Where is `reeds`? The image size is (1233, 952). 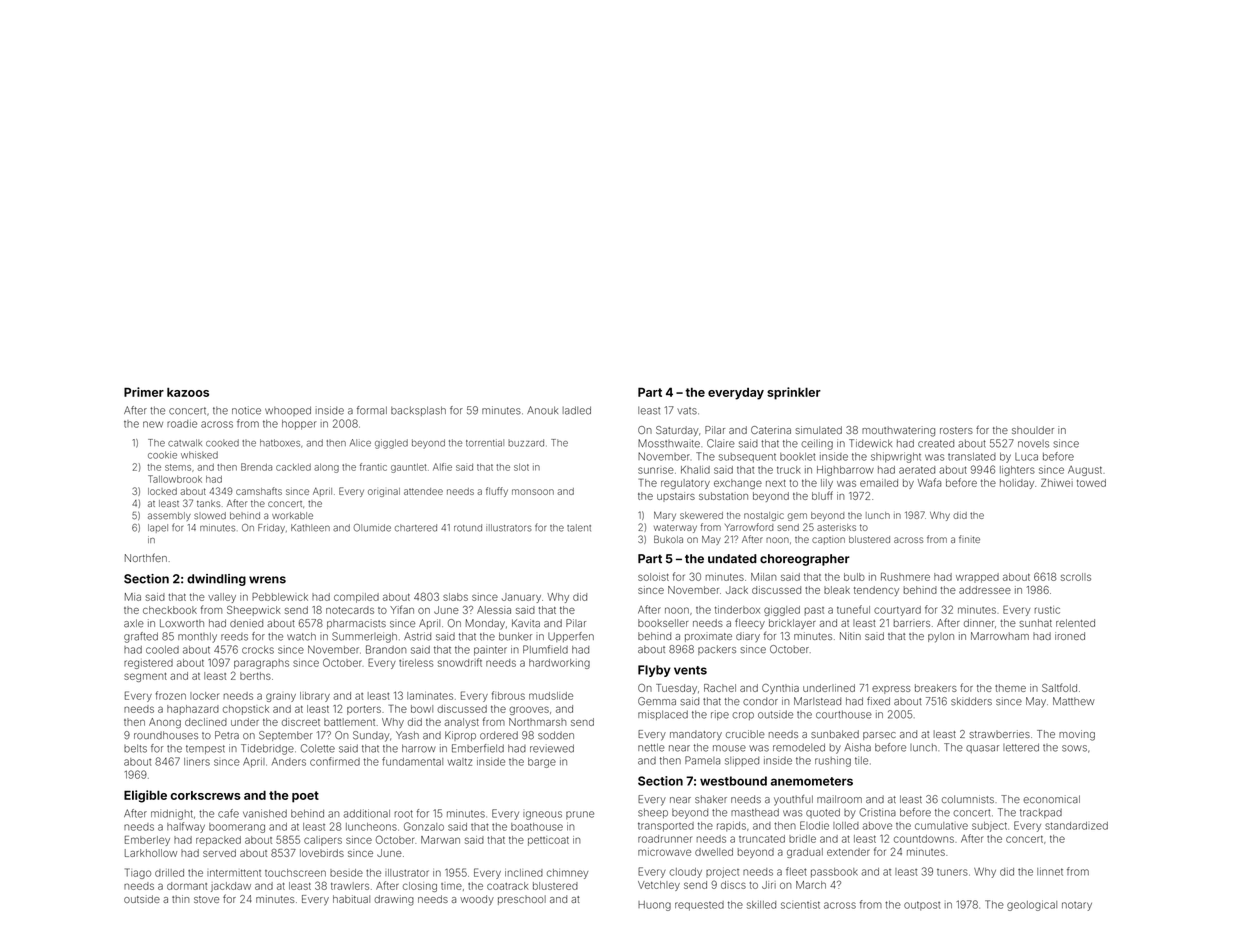
reeds is located at coordinates (234, 637).
